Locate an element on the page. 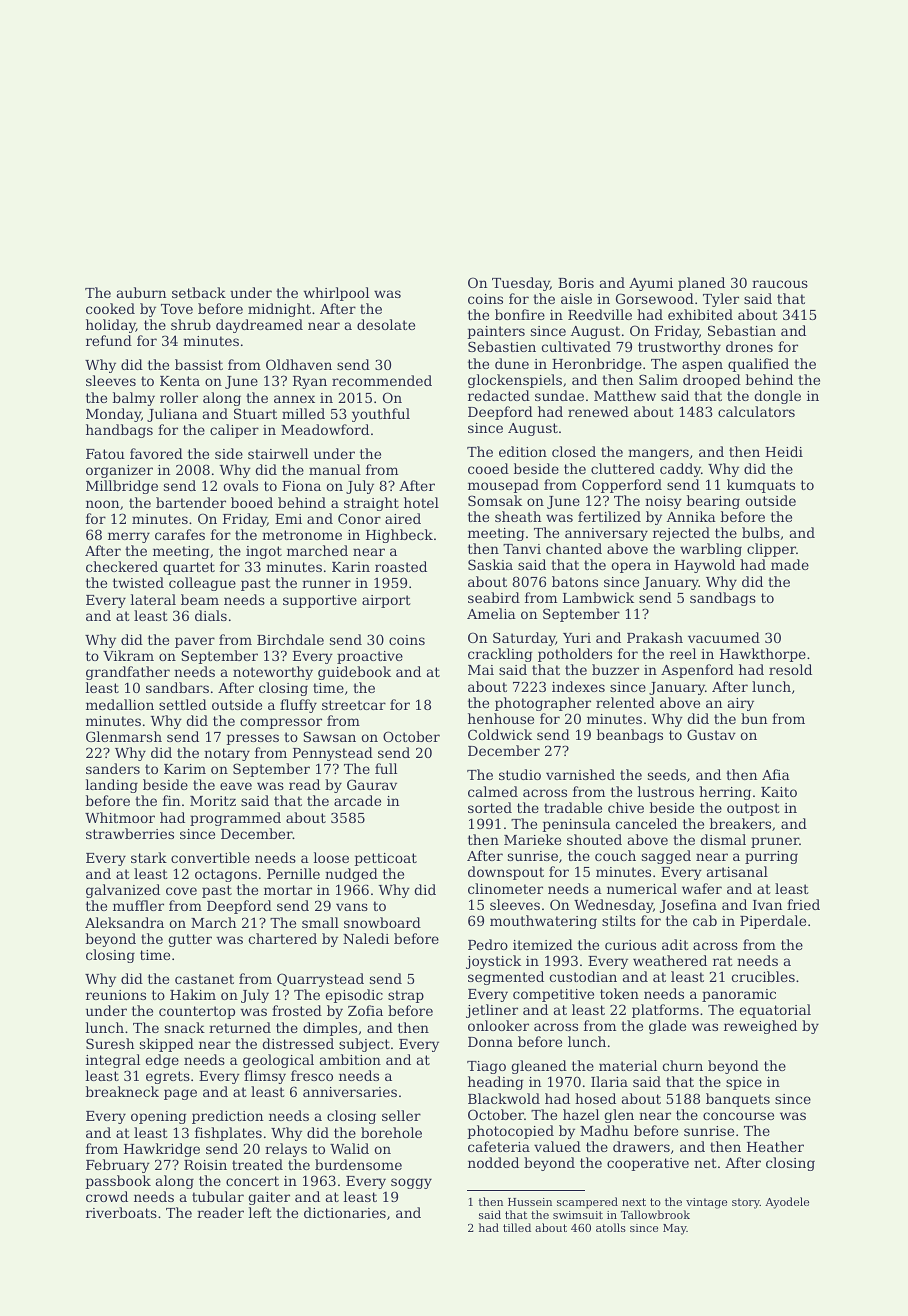  hotel is located at coordinates (421, 502).
